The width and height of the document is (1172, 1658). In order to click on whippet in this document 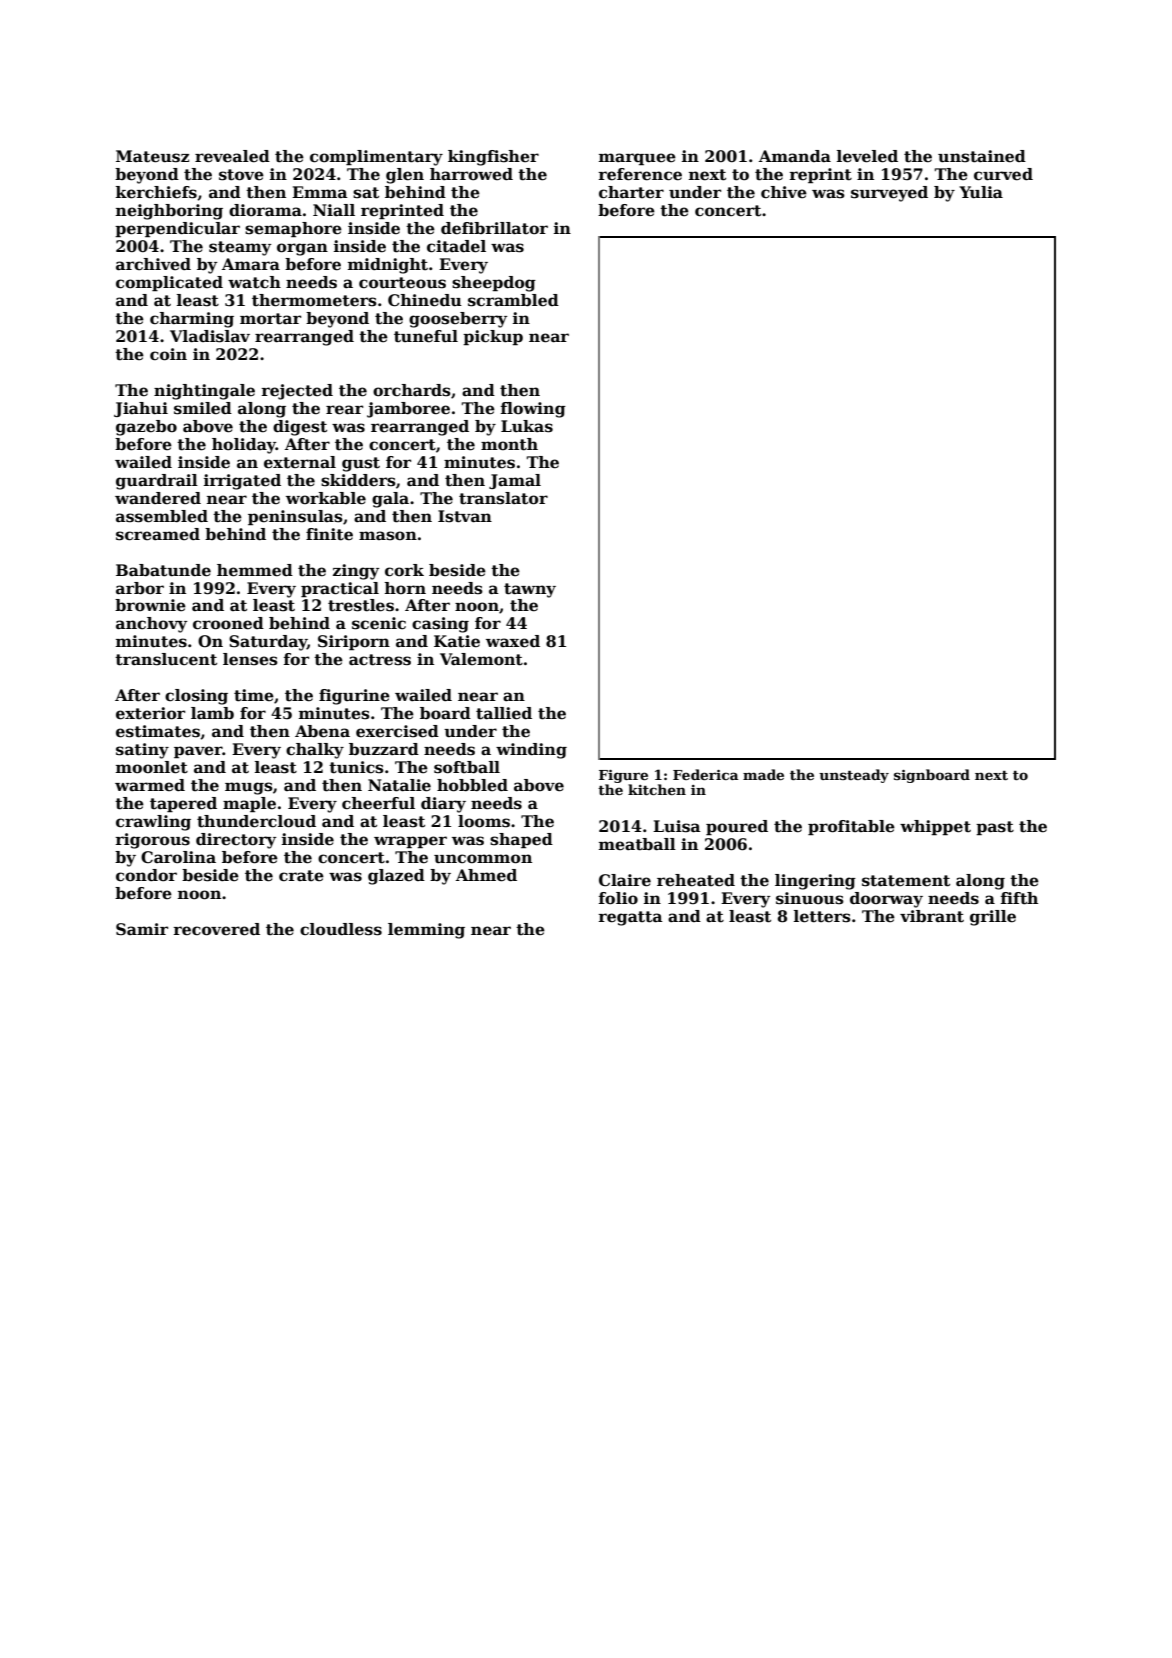, I will do `click(935, 827)`.
